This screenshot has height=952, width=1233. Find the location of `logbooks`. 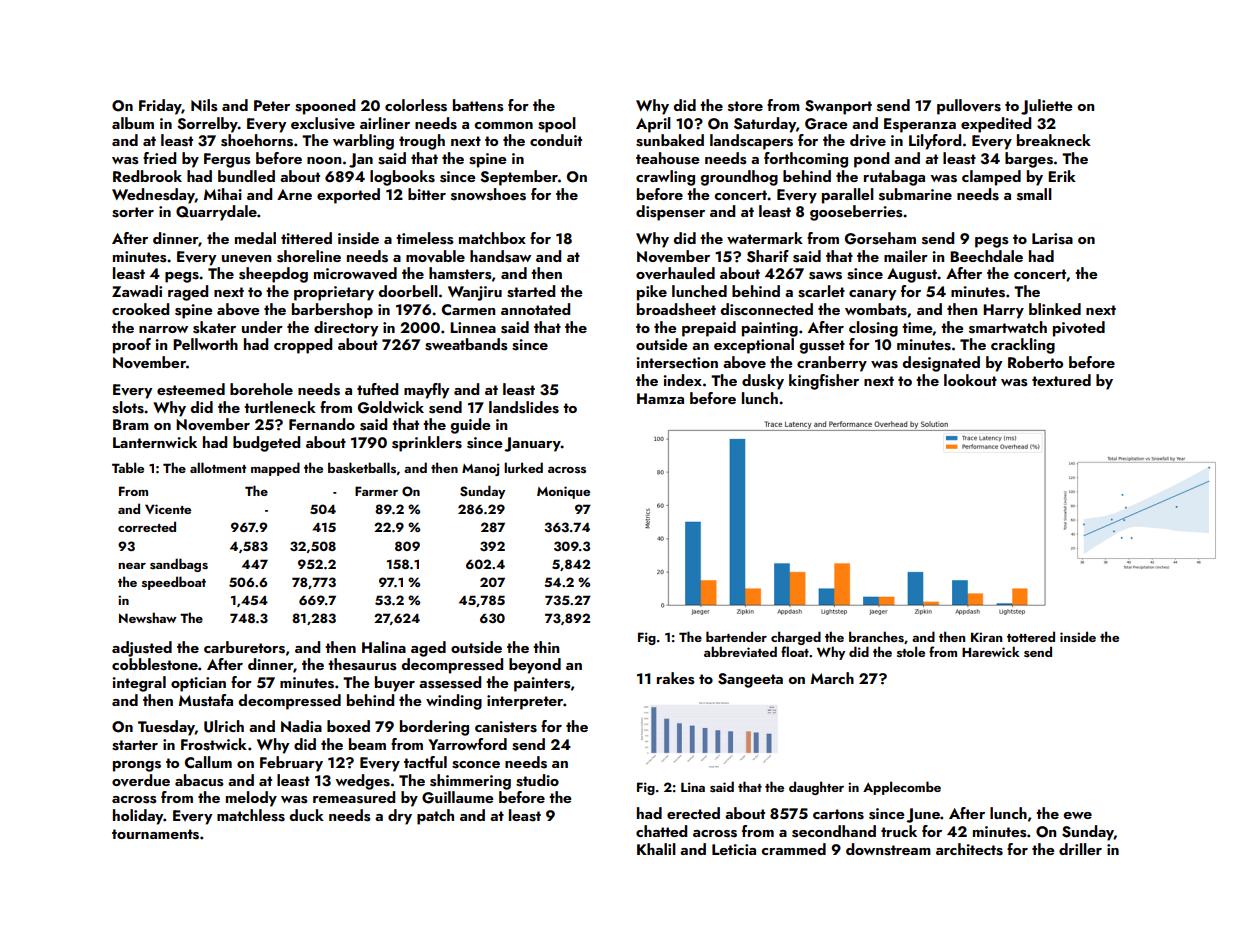

logbooks is located at coordinates (402, 178).
